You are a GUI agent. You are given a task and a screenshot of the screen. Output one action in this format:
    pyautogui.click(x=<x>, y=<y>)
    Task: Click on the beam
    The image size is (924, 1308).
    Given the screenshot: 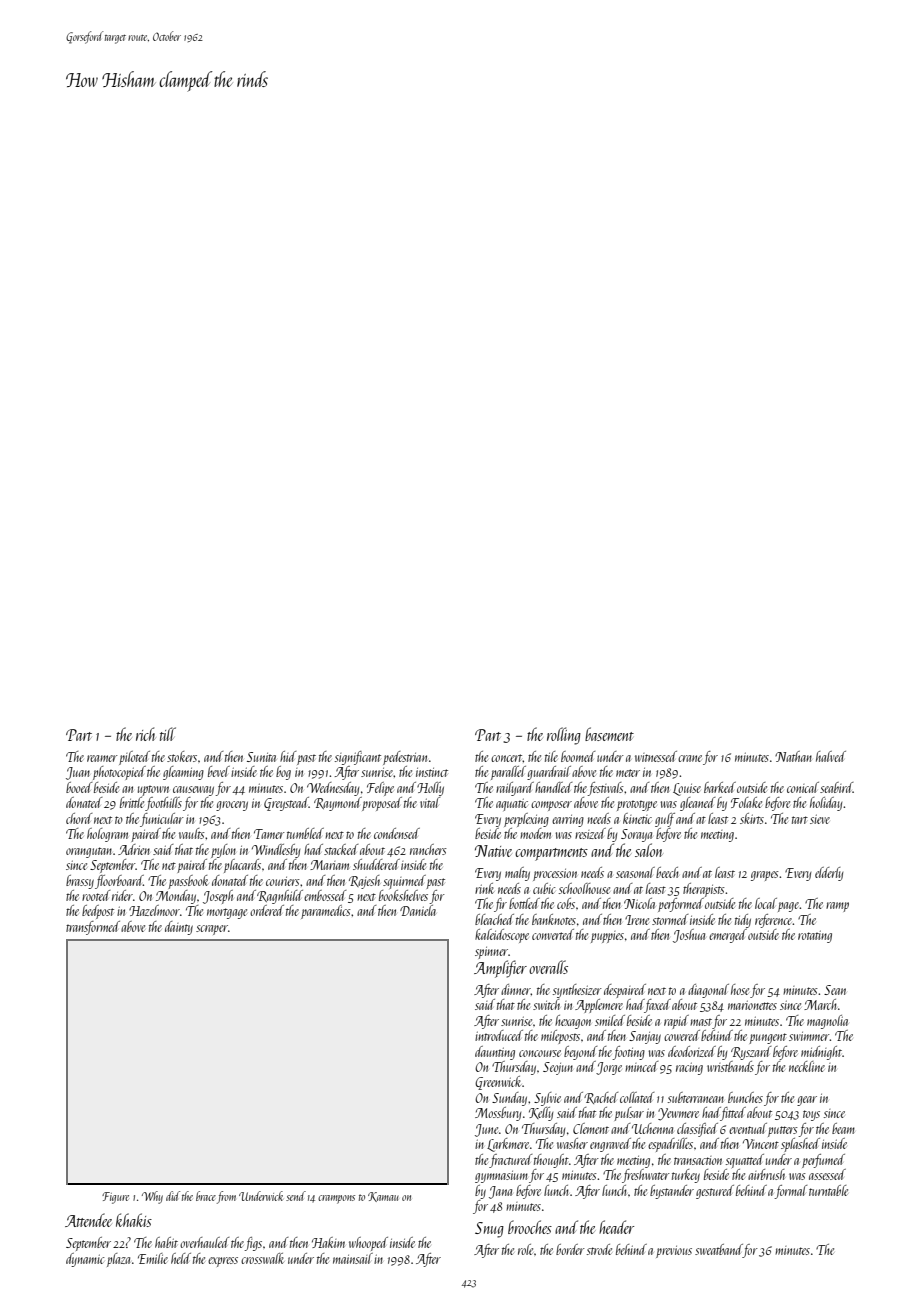 What is the action you would take?
    pyautogui.click(x=843, y=1128)
